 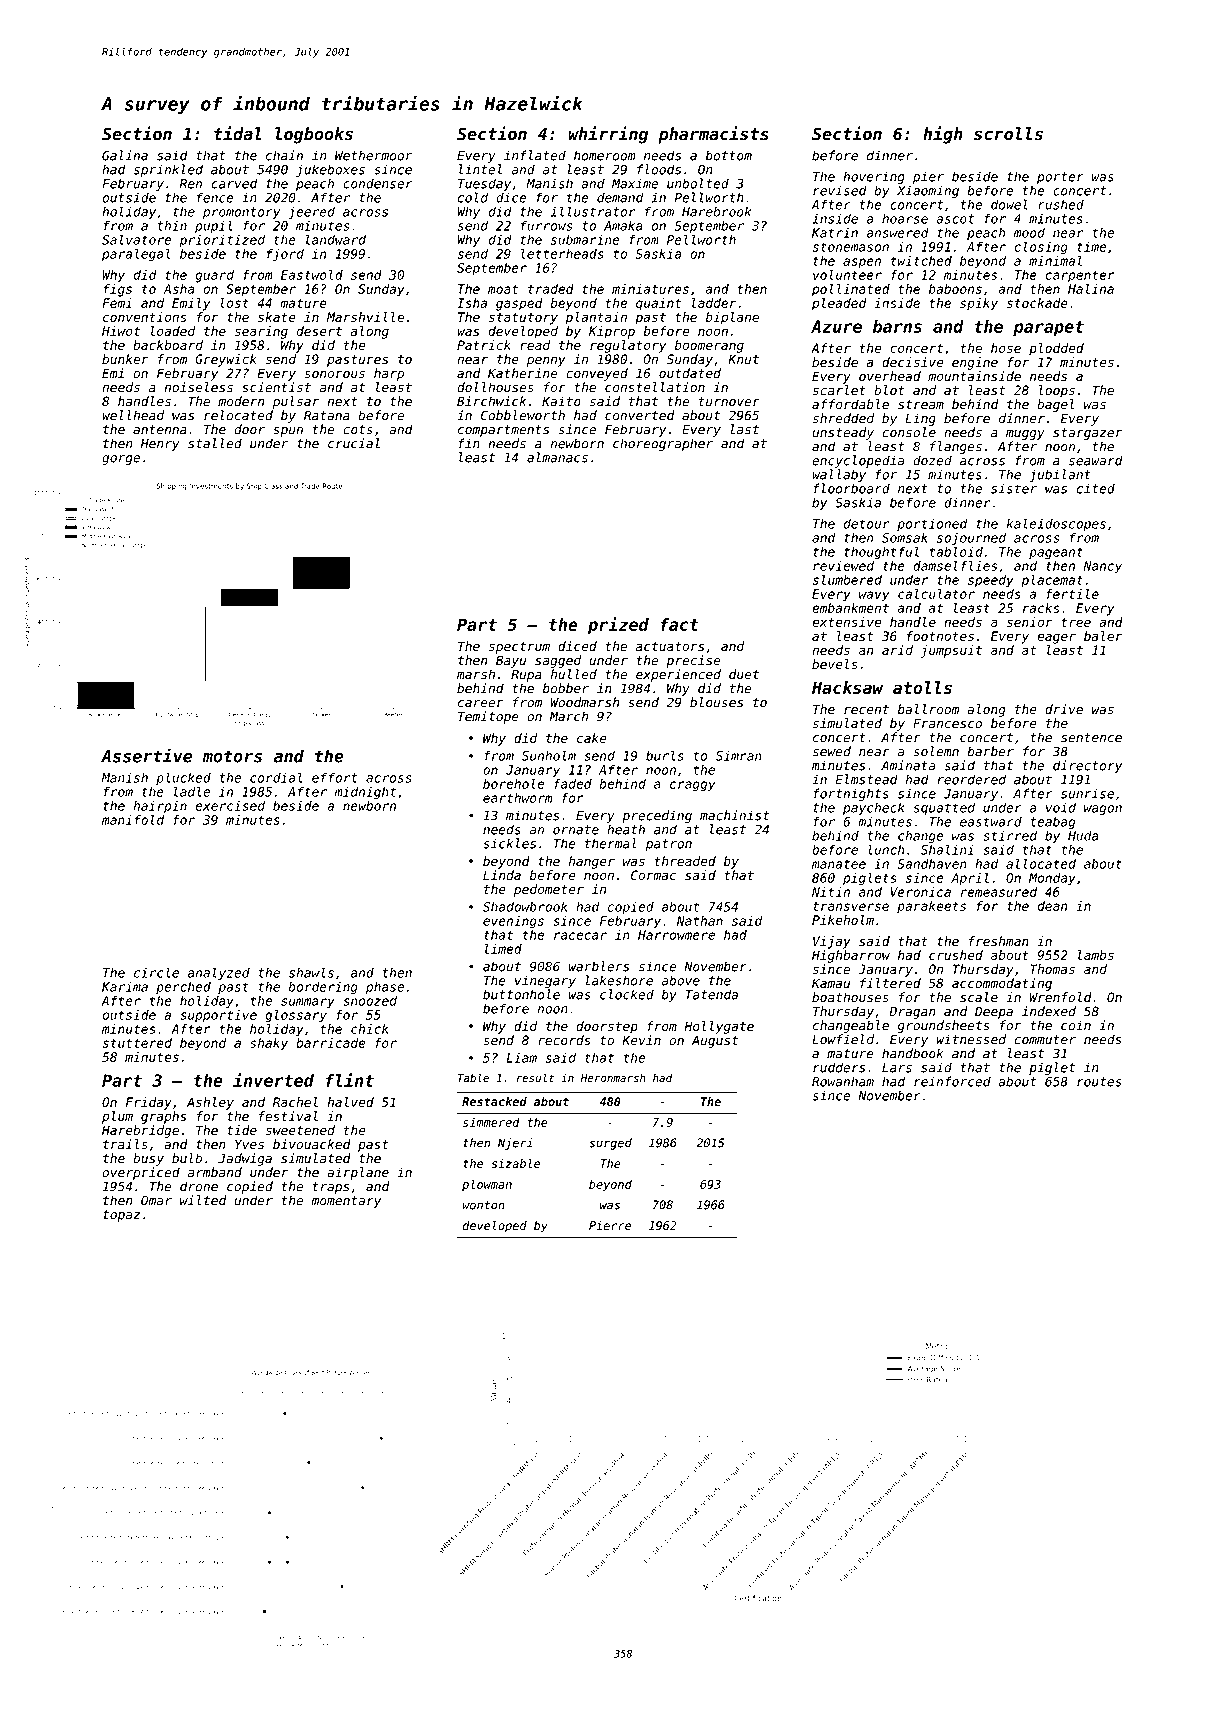 What do you see at coordinates (719, 1027) in the document?
I see `Hollygate` at bounding box center [719, 1027].
